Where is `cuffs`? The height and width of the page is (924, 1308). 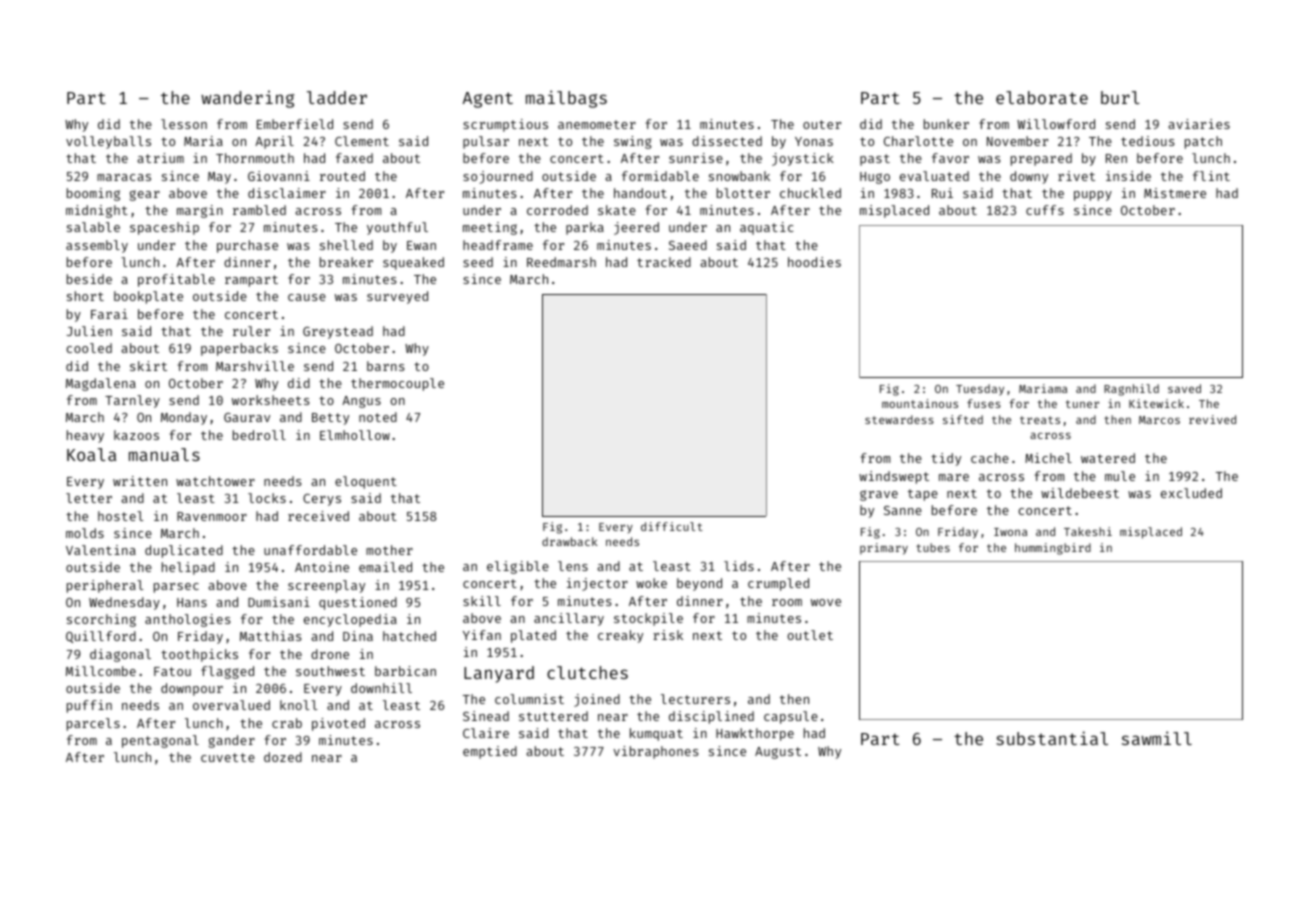 cuffs is located at coordinates (1045, 210).
